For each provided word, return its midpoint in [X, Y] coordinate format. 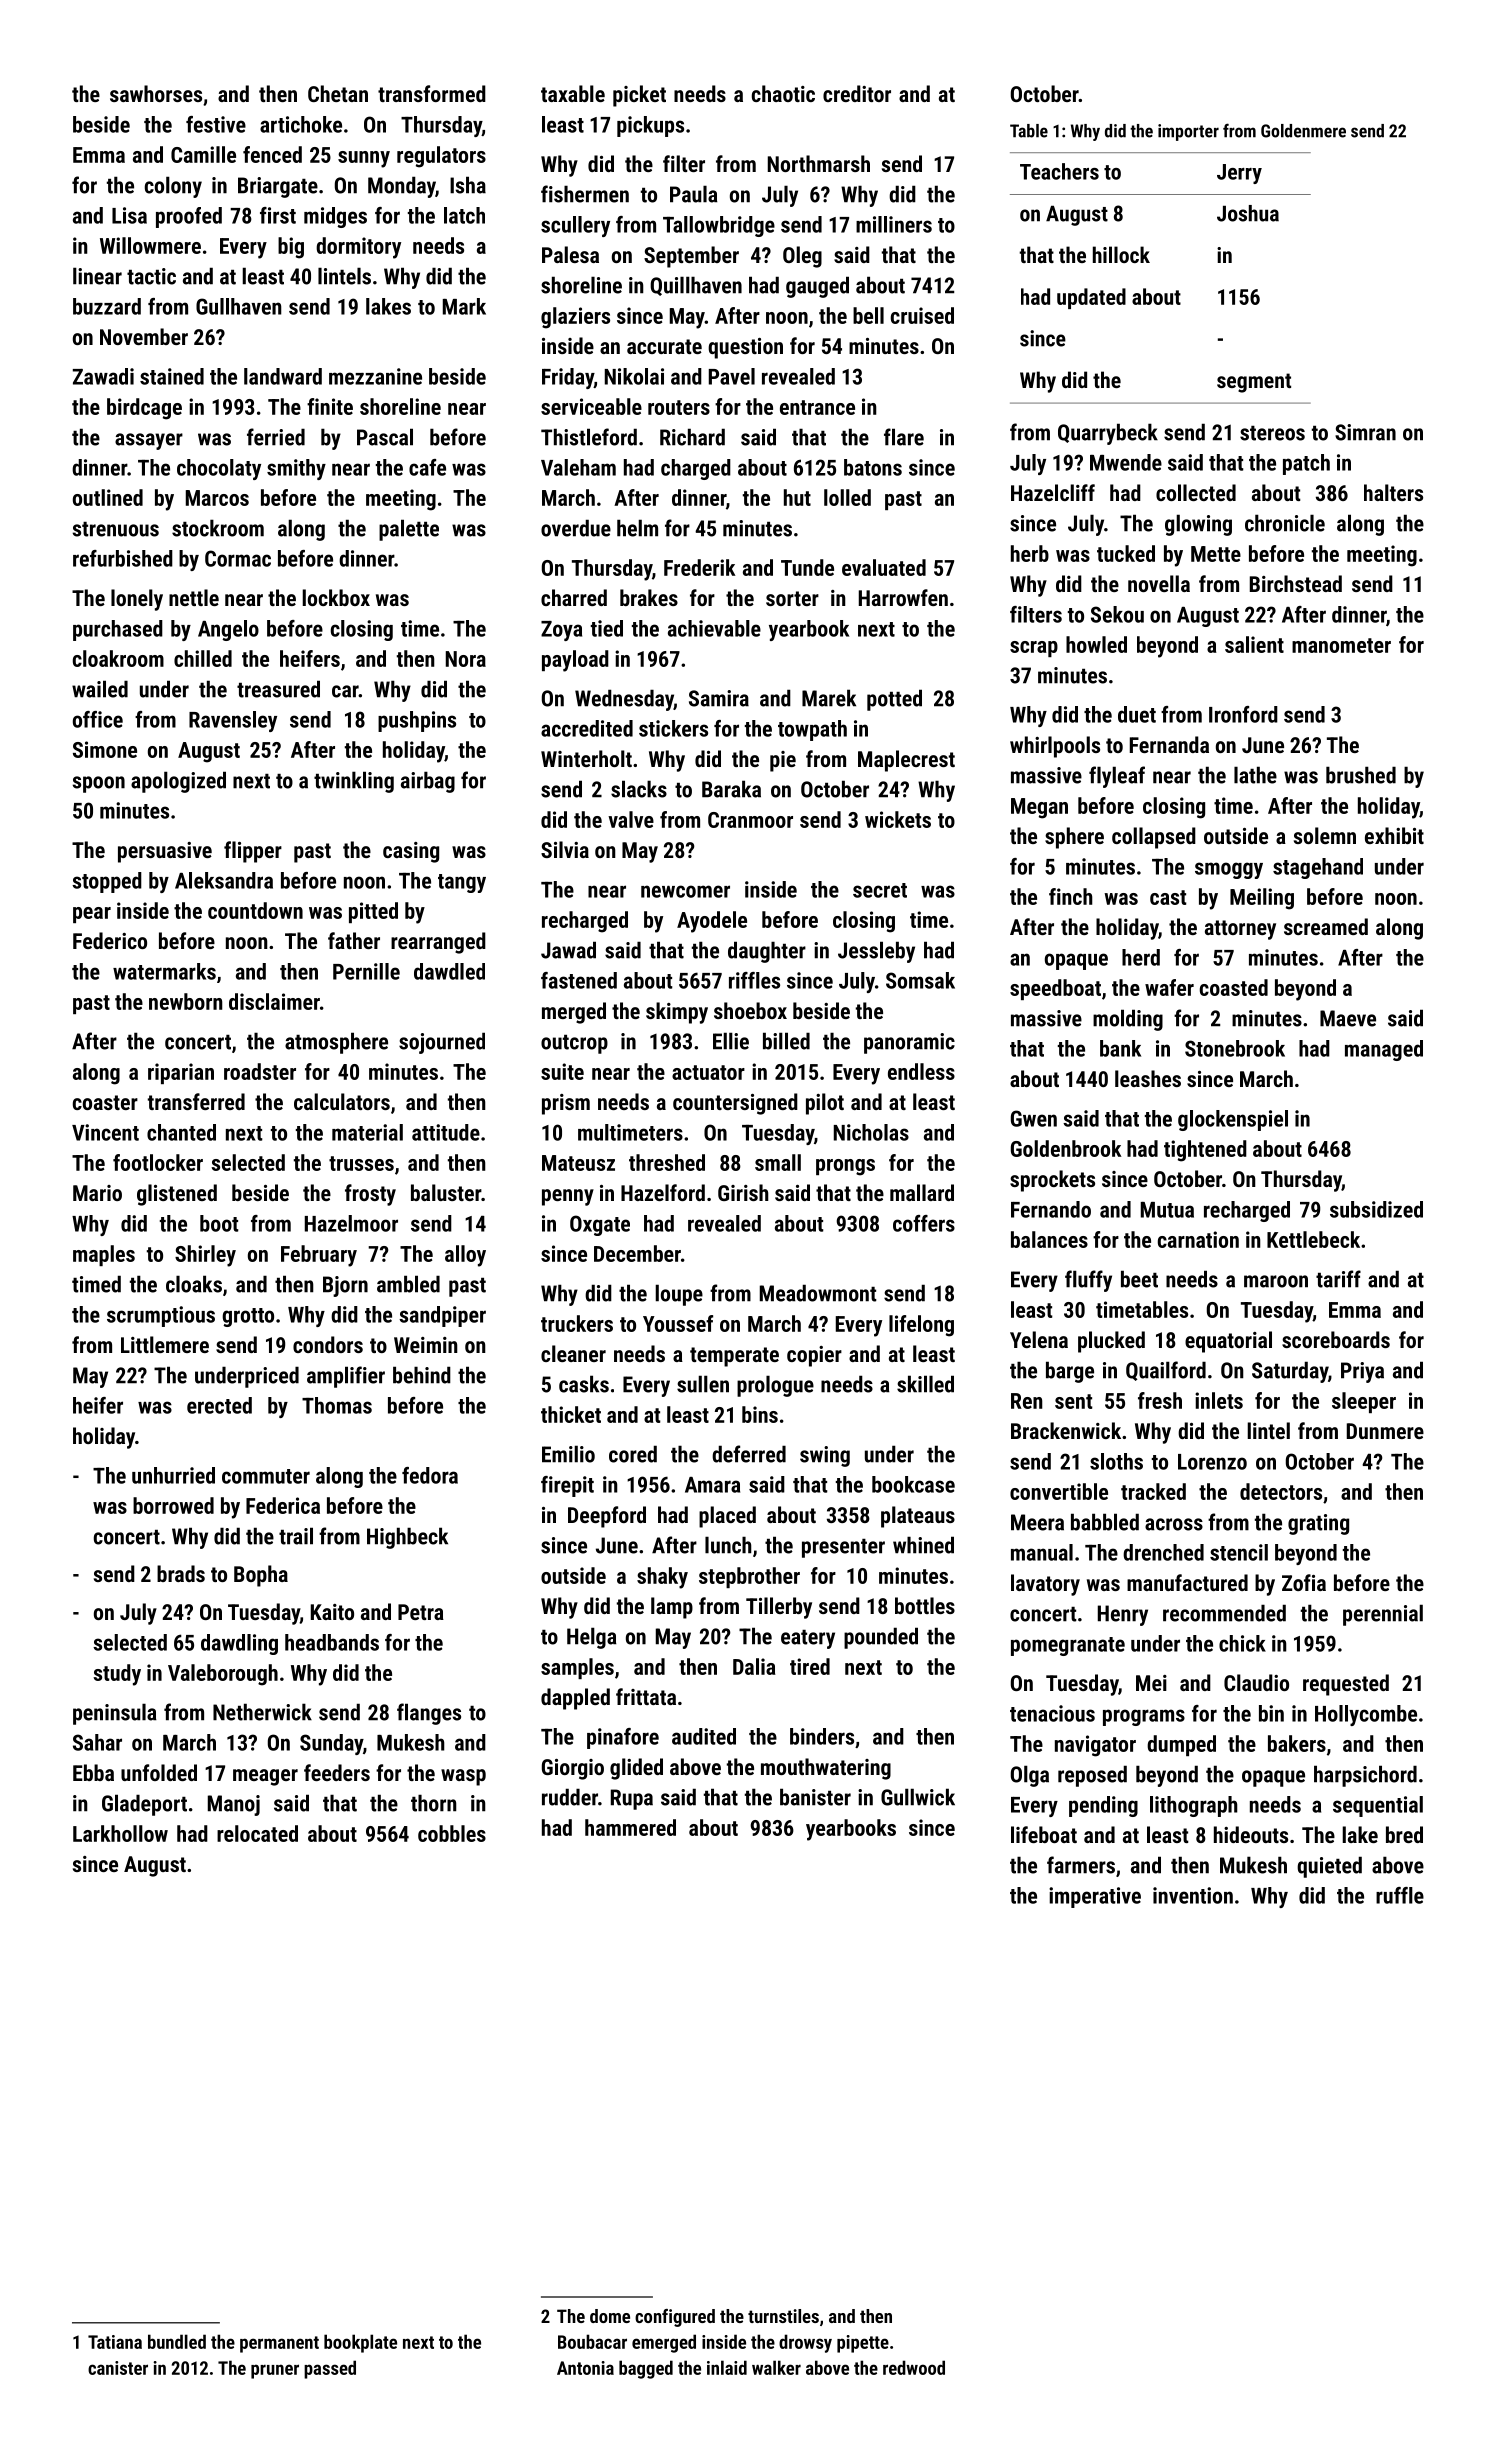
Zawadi [103, 376]
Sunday [331, 1744]
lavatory [1045, 1585]
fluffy [1088, 1281]
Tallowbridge [719, 226]
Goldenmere [1303, 131]
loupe [679, 1295]
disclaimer [274, 1001]
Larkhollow [120, 1833]
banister [815, 1797]
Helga [591, 1638]
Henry [1123, 1615]
